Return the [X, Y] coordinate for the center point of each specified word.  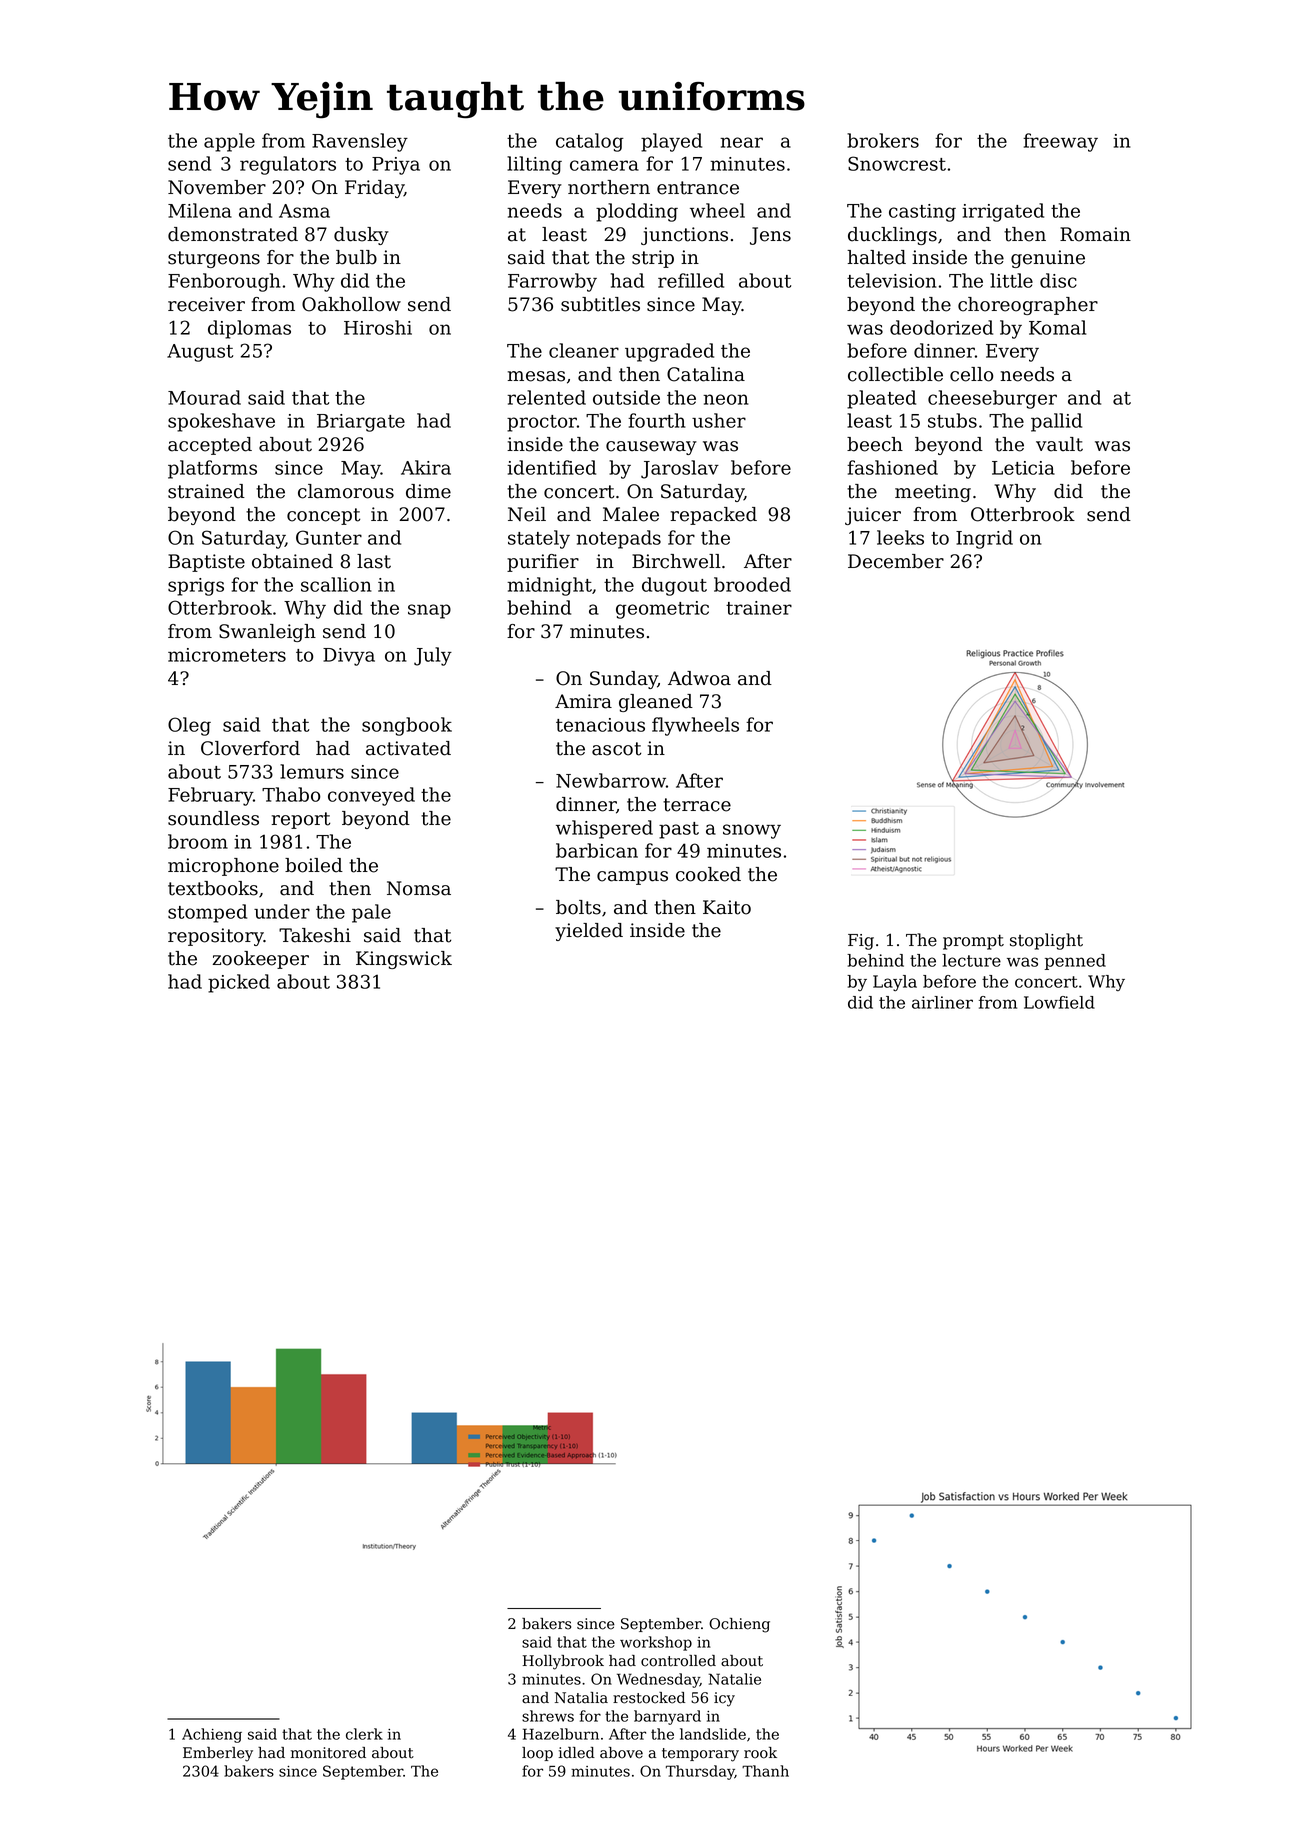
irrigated [1003, 212]
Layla [895, 983]
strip [653, 259]
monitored [328, 1753]
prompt [973, 942]
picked [239, 983]
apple [229, 142]
